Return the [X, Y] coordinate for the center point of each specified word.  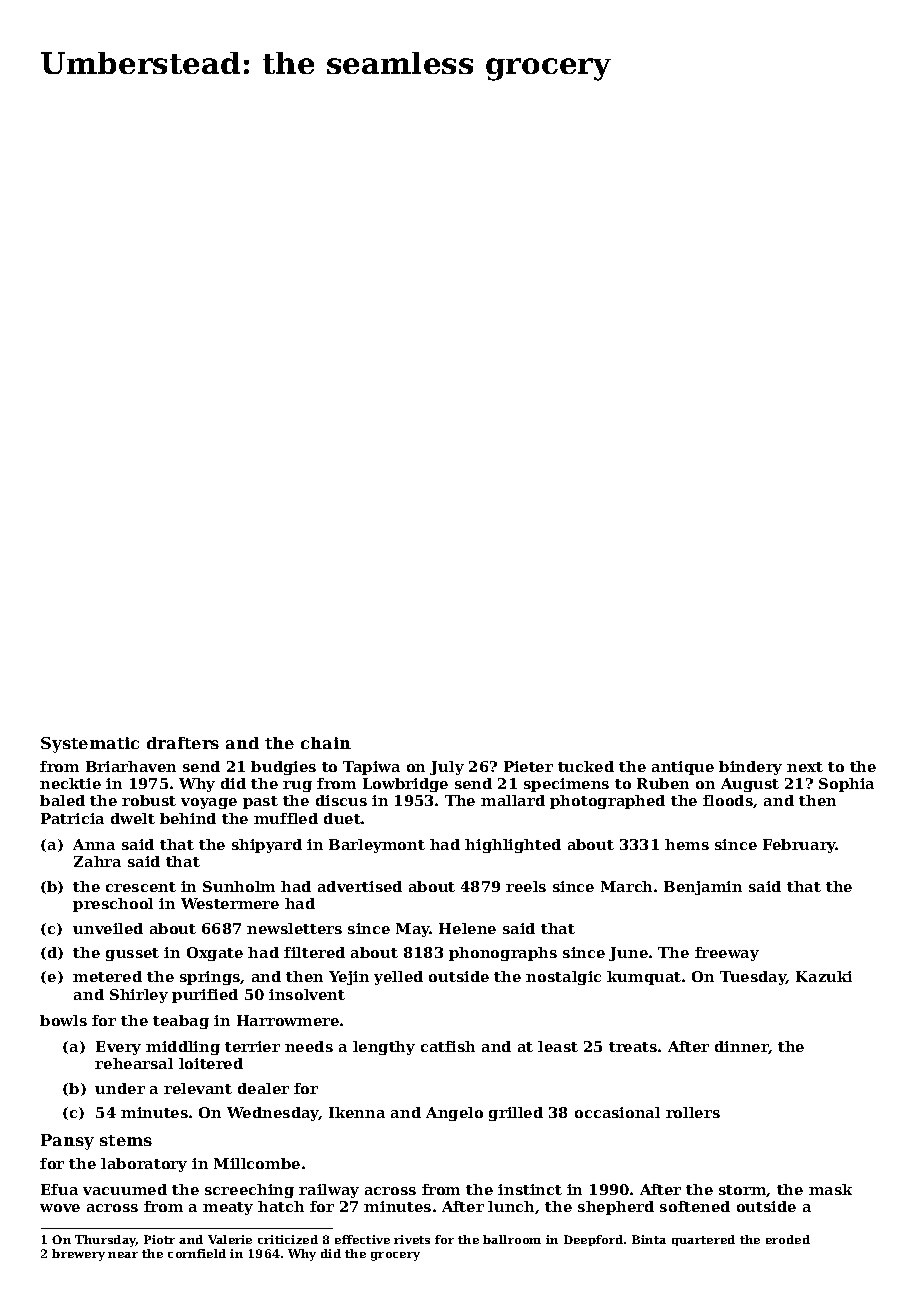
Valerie [230, 1239]
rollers [693, 1112]
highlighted [513, 846]
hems [687, 844]
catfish [448, 1046]
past [260, 802]
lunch [512, 1207]
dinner [742, 1047]
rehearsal [134, 1063]
